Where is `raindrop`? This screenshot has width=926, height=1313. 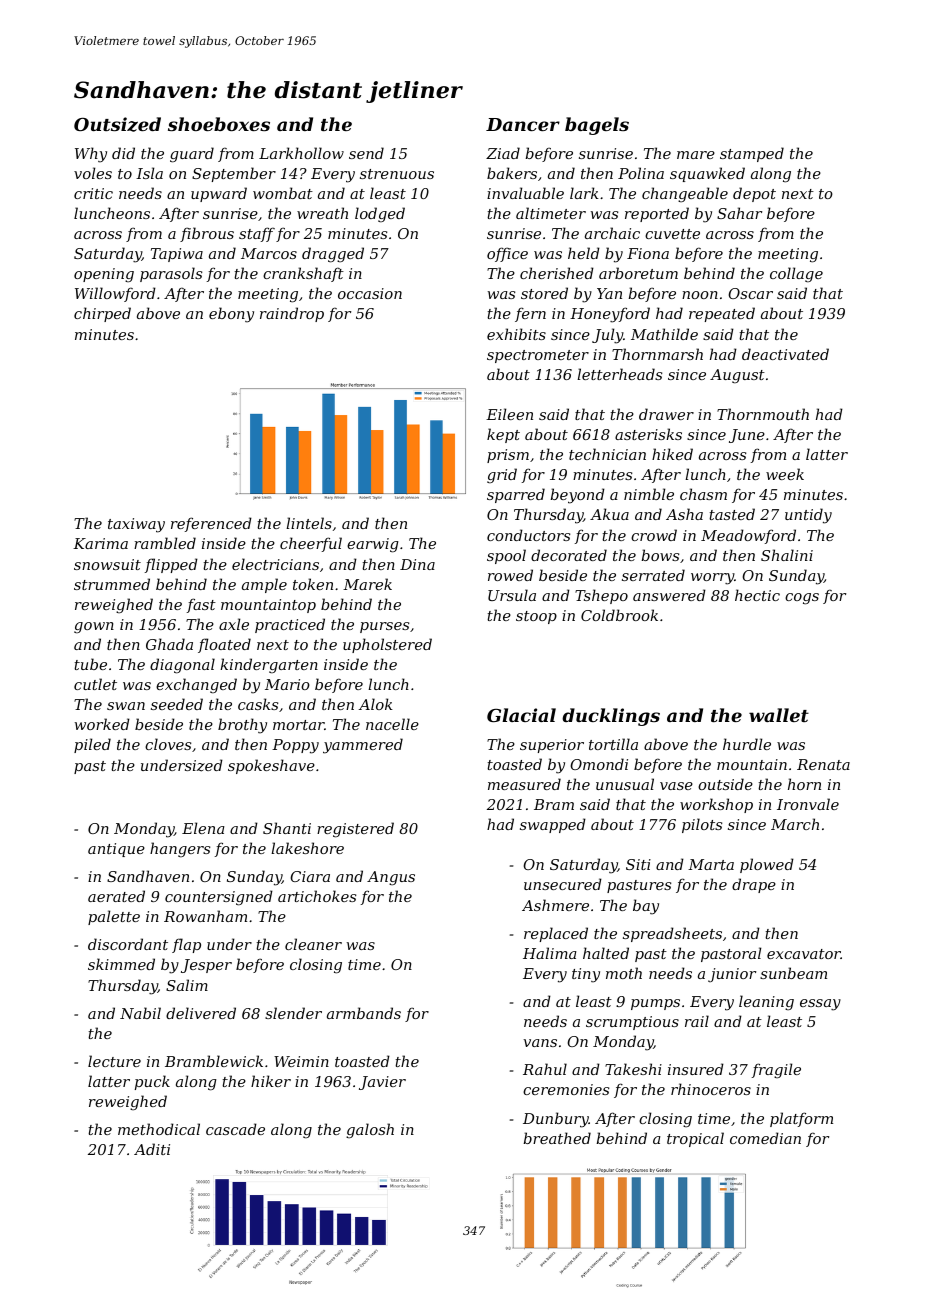 raindrop is located at coordinates (292, 314).
